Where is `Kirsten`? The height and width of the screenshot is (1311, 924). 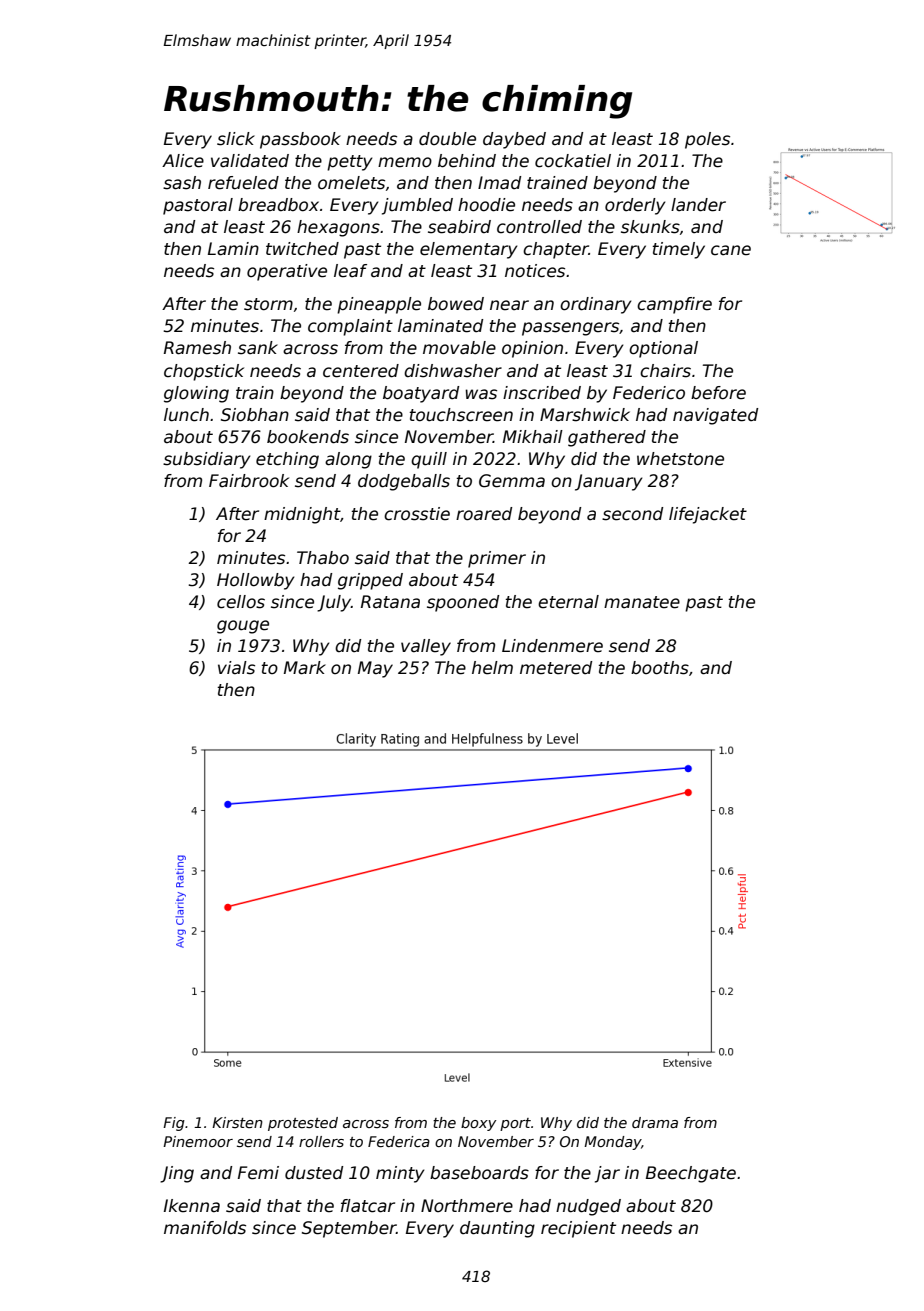
Kirsten is located at coordinates (237, 1122).
